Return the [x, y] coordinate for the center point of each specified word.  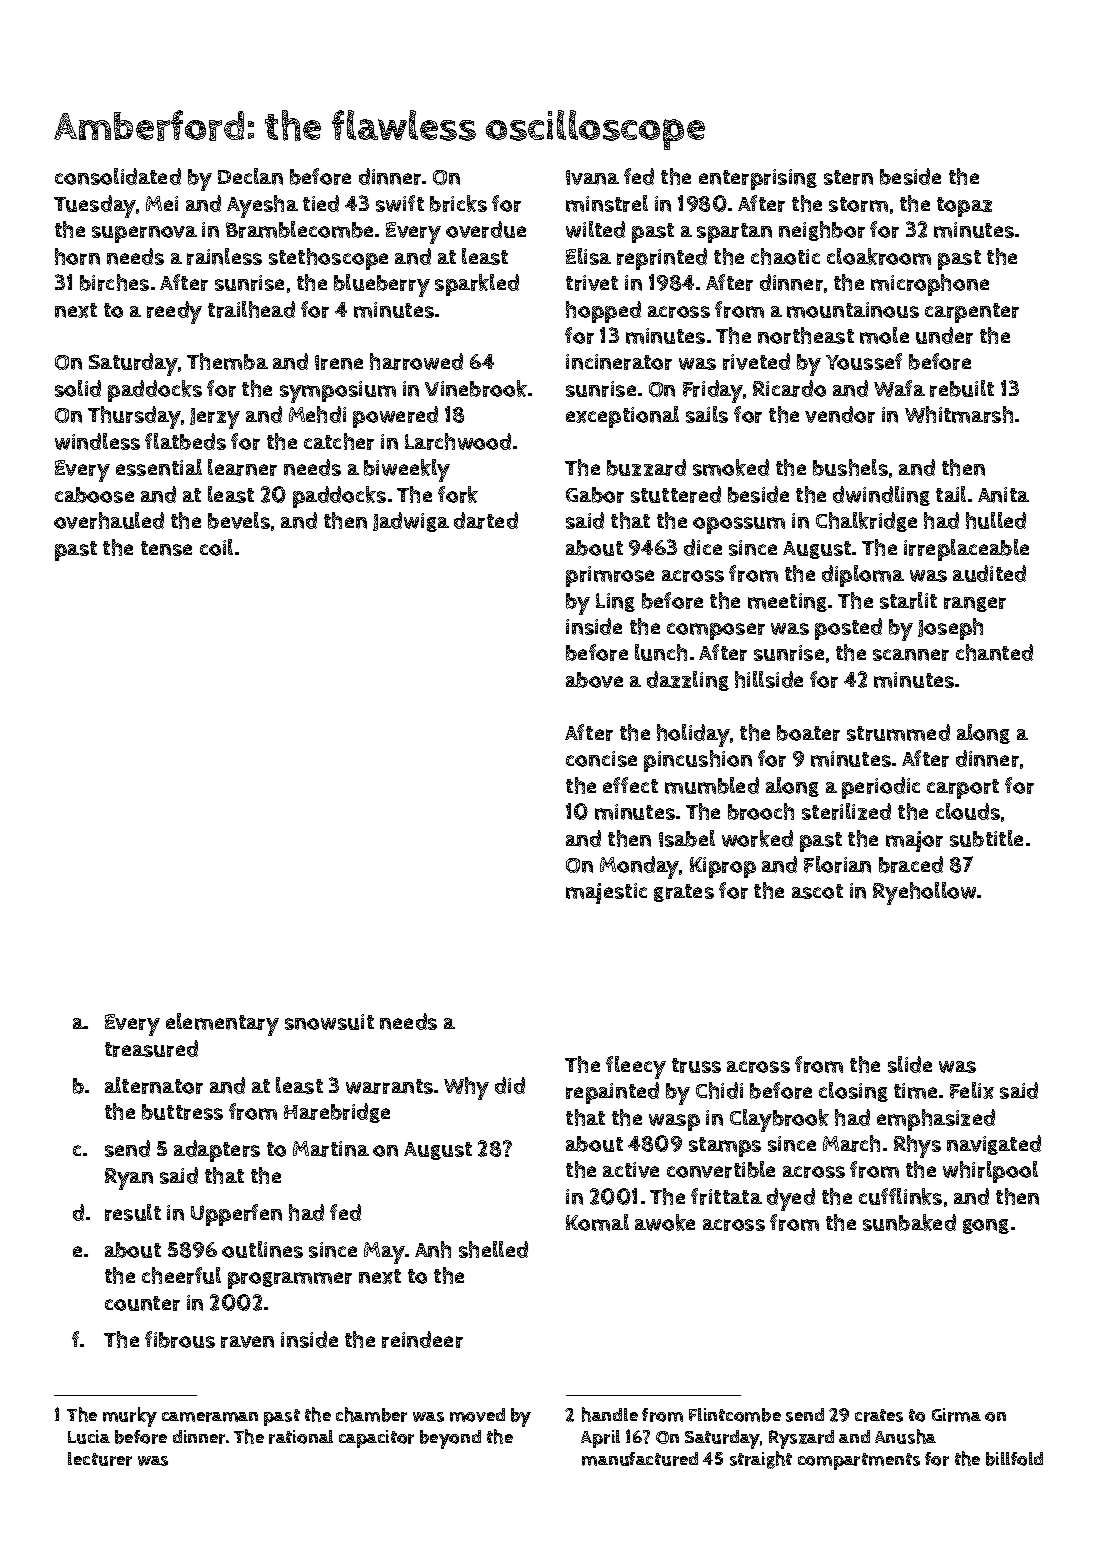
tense [166, 548]
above [594, 680]
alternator [154, 1085]
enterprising [758, 179]
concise [601, 759]
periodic [881, 788]
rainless [224, 256]
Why [466, 1088]
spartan [734, 233]
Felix [972, 1090]
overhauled [109, 520]
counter [142, 1303]
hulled [996, 520]
